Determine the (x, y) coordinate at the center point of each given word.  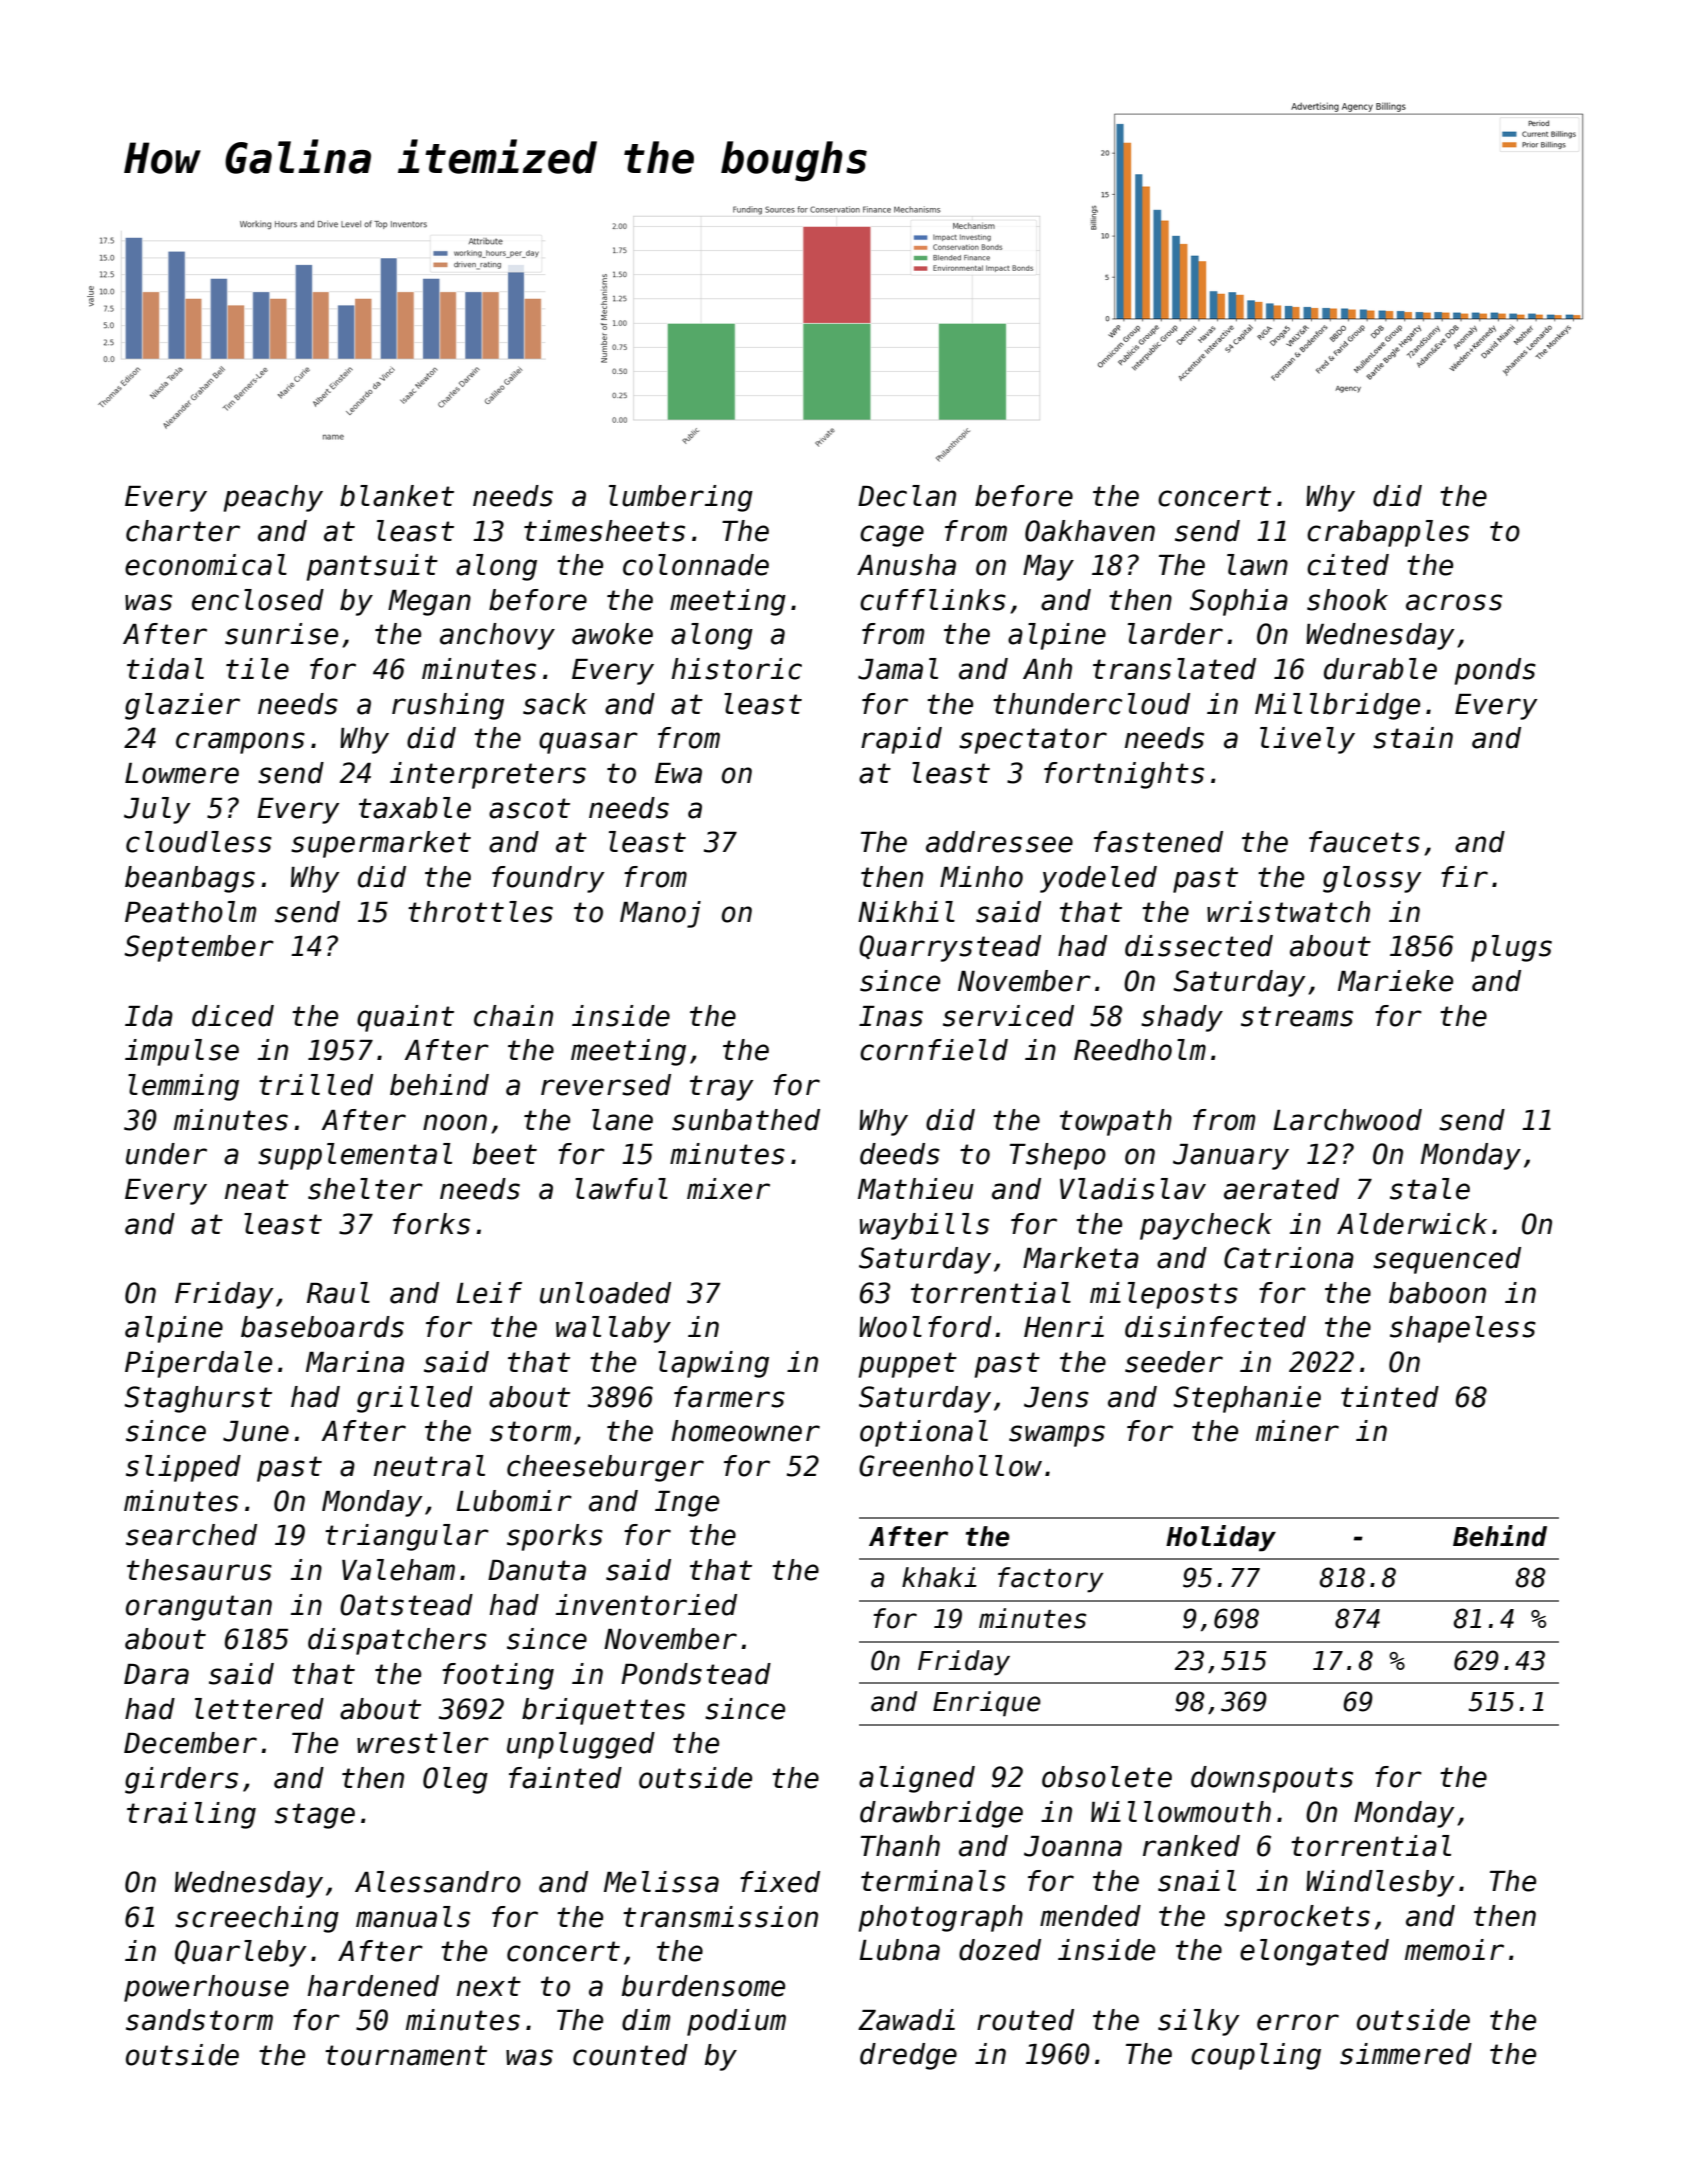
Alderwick (1412, 1224)
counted (630, 2055)
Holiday (1221, 1538)
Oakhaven (1090, 531)
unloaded (605, 1293)
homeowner (746, 1431)
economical (206, 565)
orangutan (199, 1608)
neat (257, 1189)
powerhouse (206, 1988)
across (1454, 602)
